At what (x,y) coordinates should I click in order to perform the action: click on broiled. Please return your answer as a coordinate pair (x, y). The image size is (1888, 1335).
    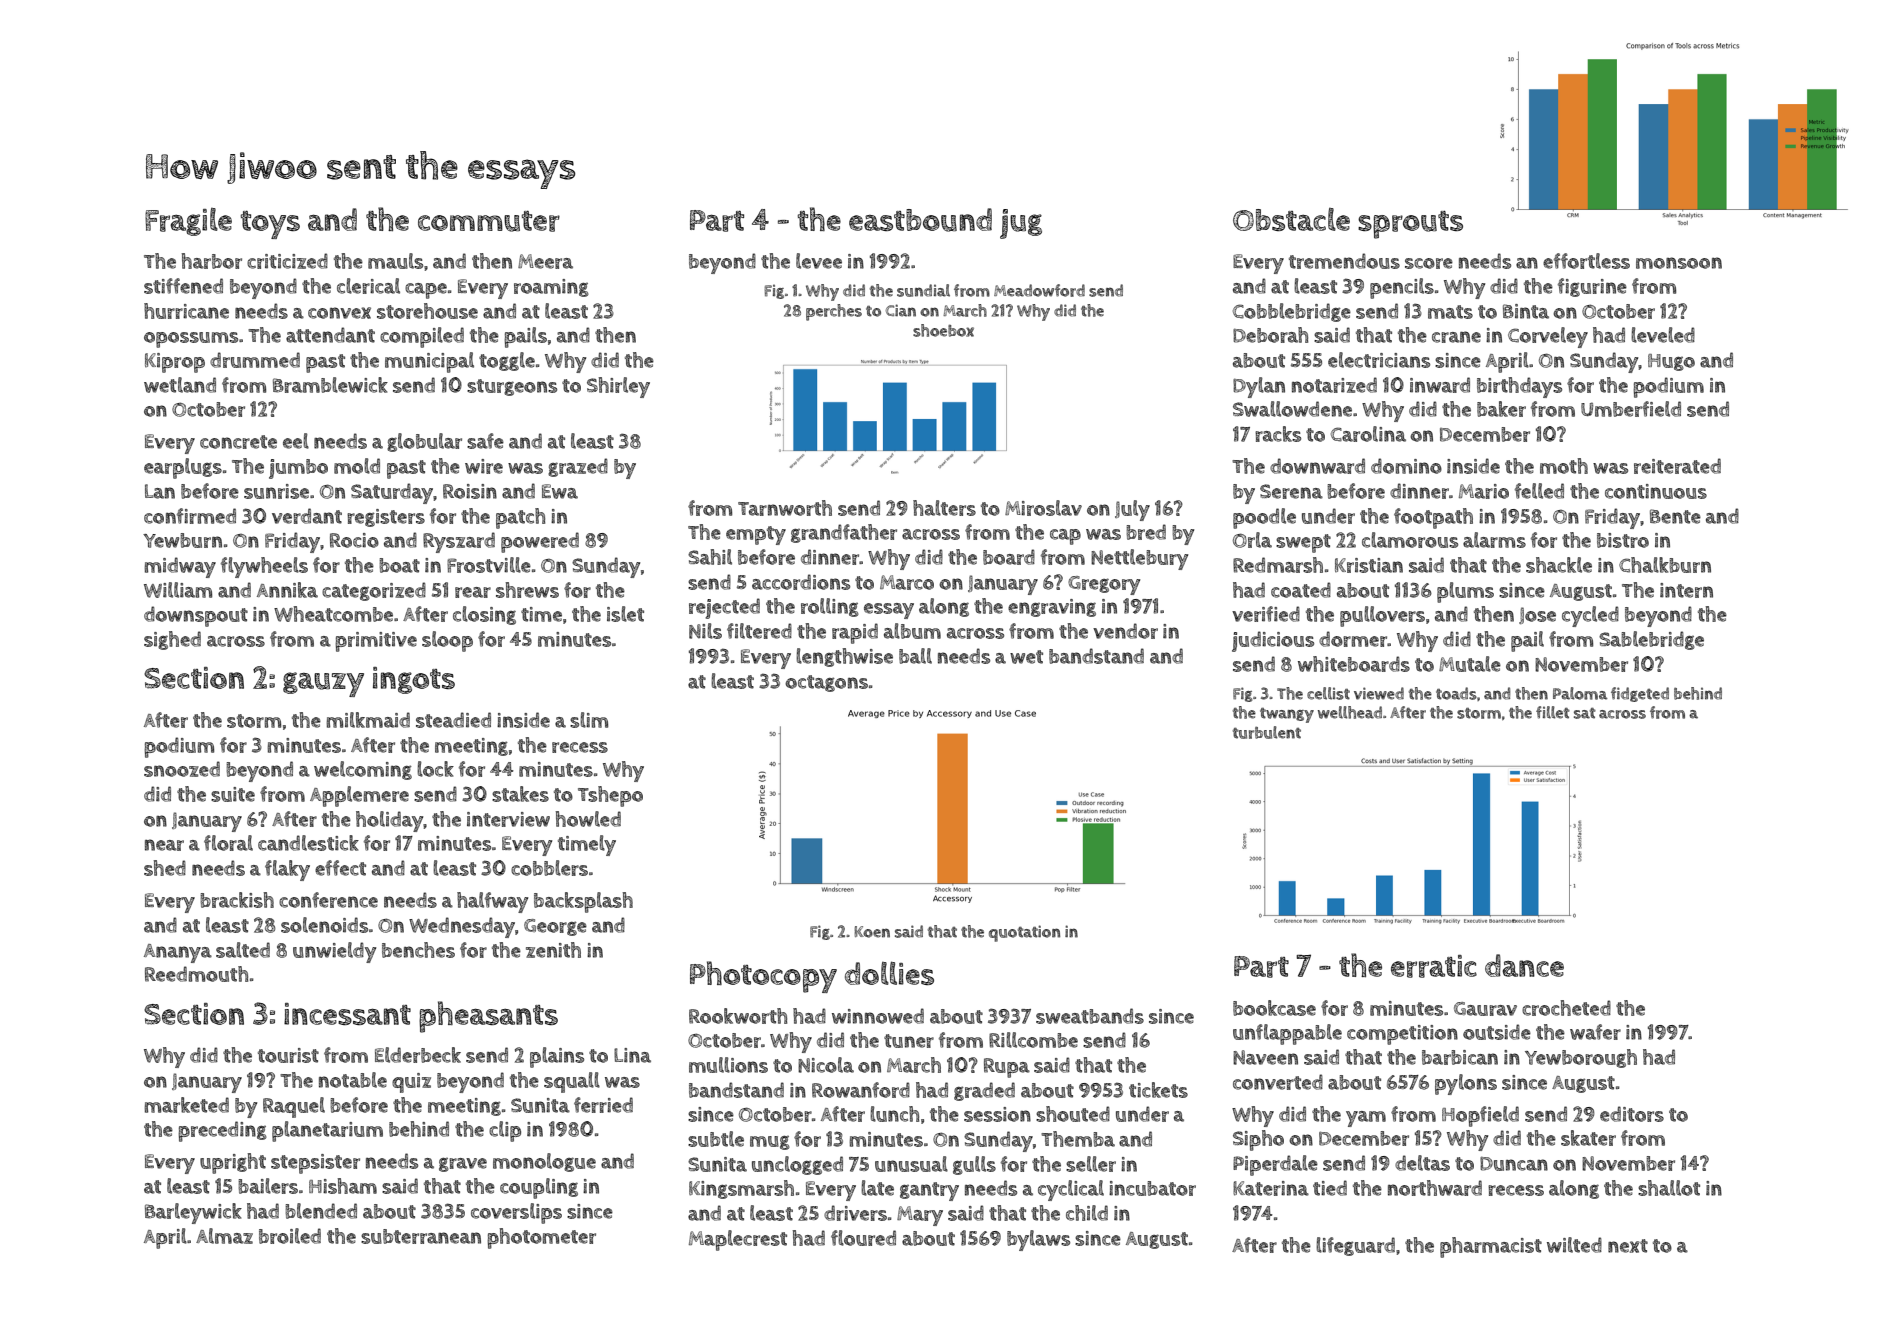
    Looking at the image, I should click on (290, 1236).
